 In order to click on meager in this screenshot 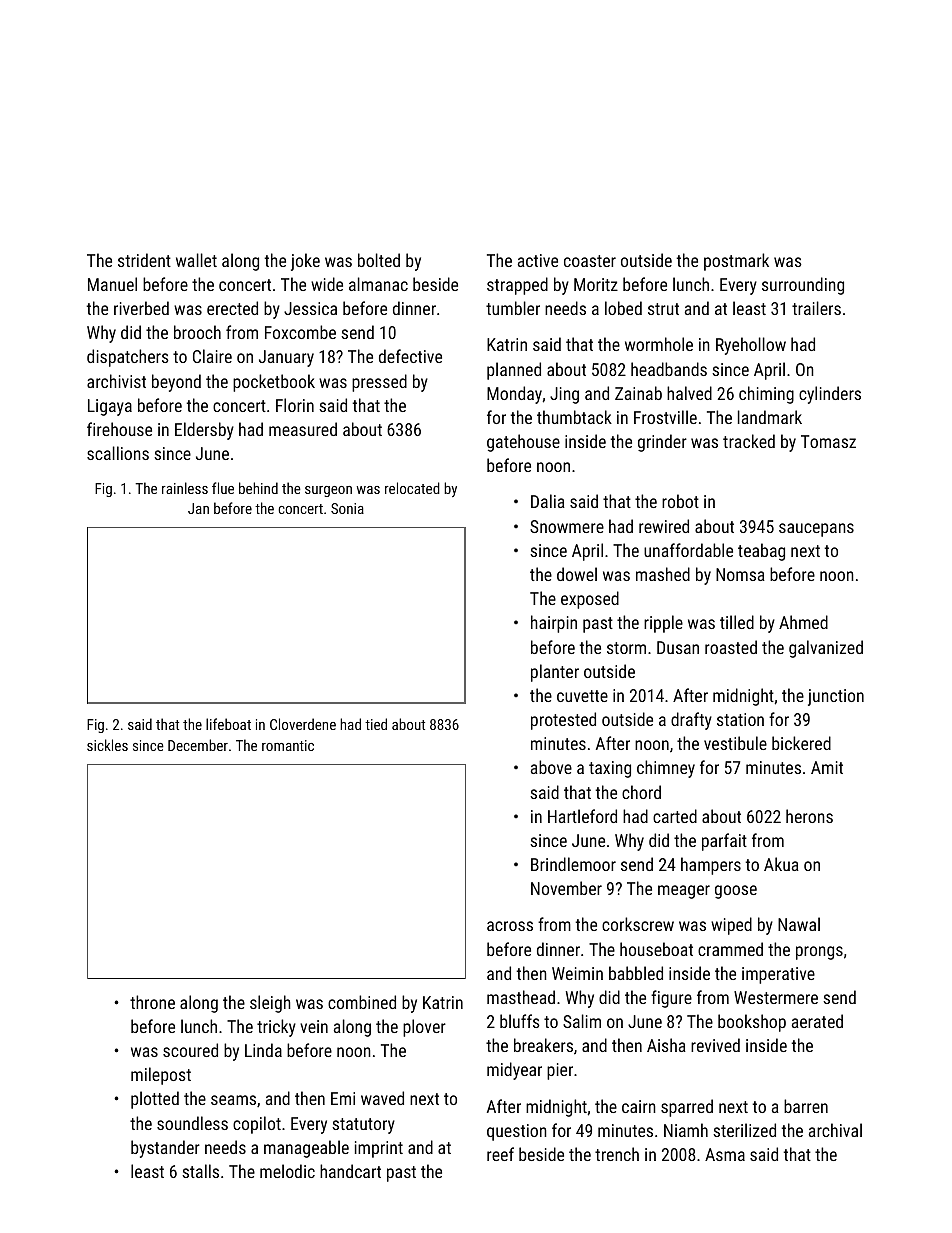, I will do `click(684, 892)`.
